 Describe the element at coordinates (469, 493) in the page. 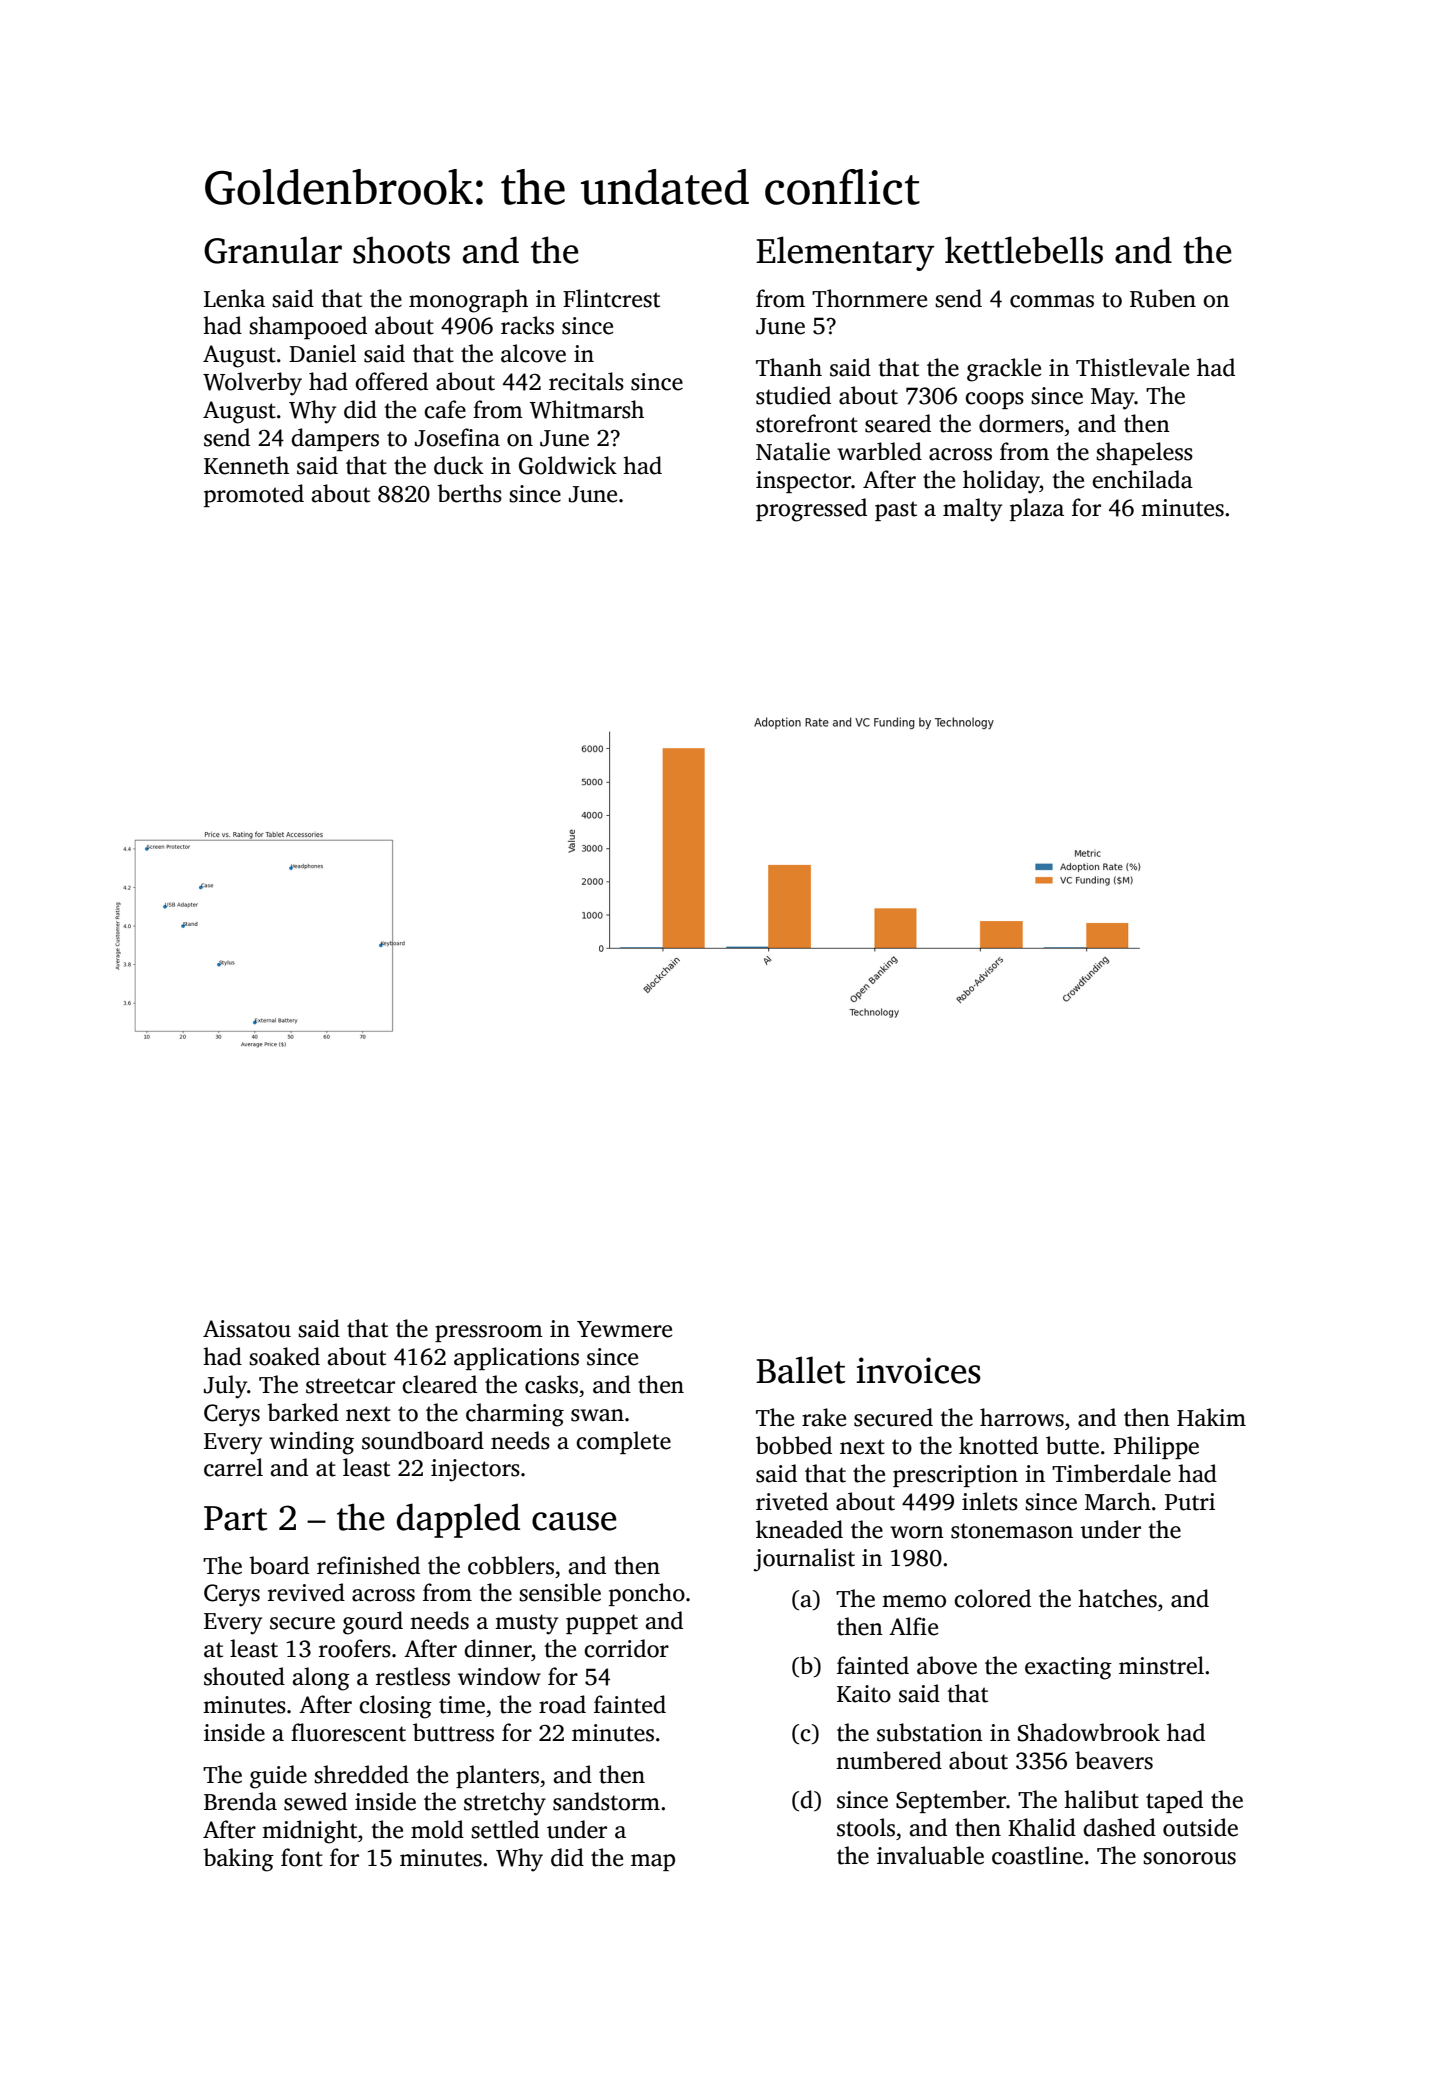

I see `berths` at that location.
